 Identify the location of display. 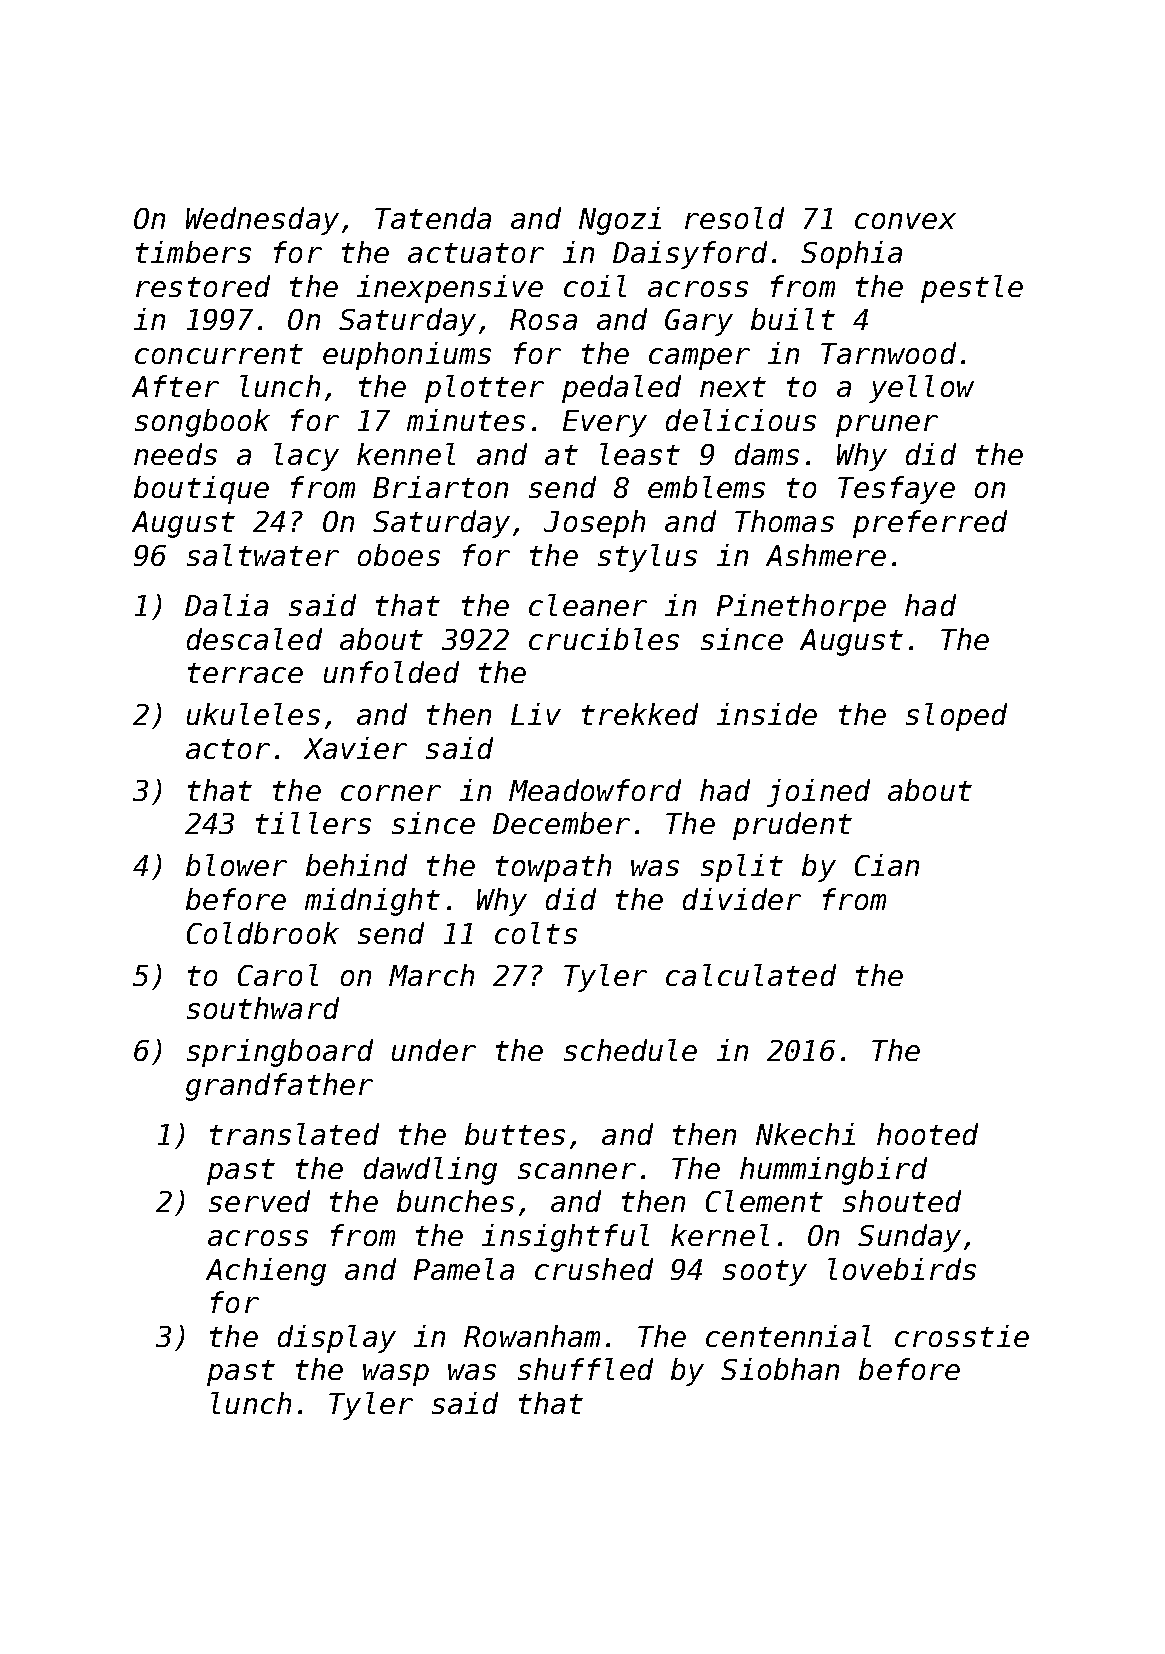
(337, 1339).
